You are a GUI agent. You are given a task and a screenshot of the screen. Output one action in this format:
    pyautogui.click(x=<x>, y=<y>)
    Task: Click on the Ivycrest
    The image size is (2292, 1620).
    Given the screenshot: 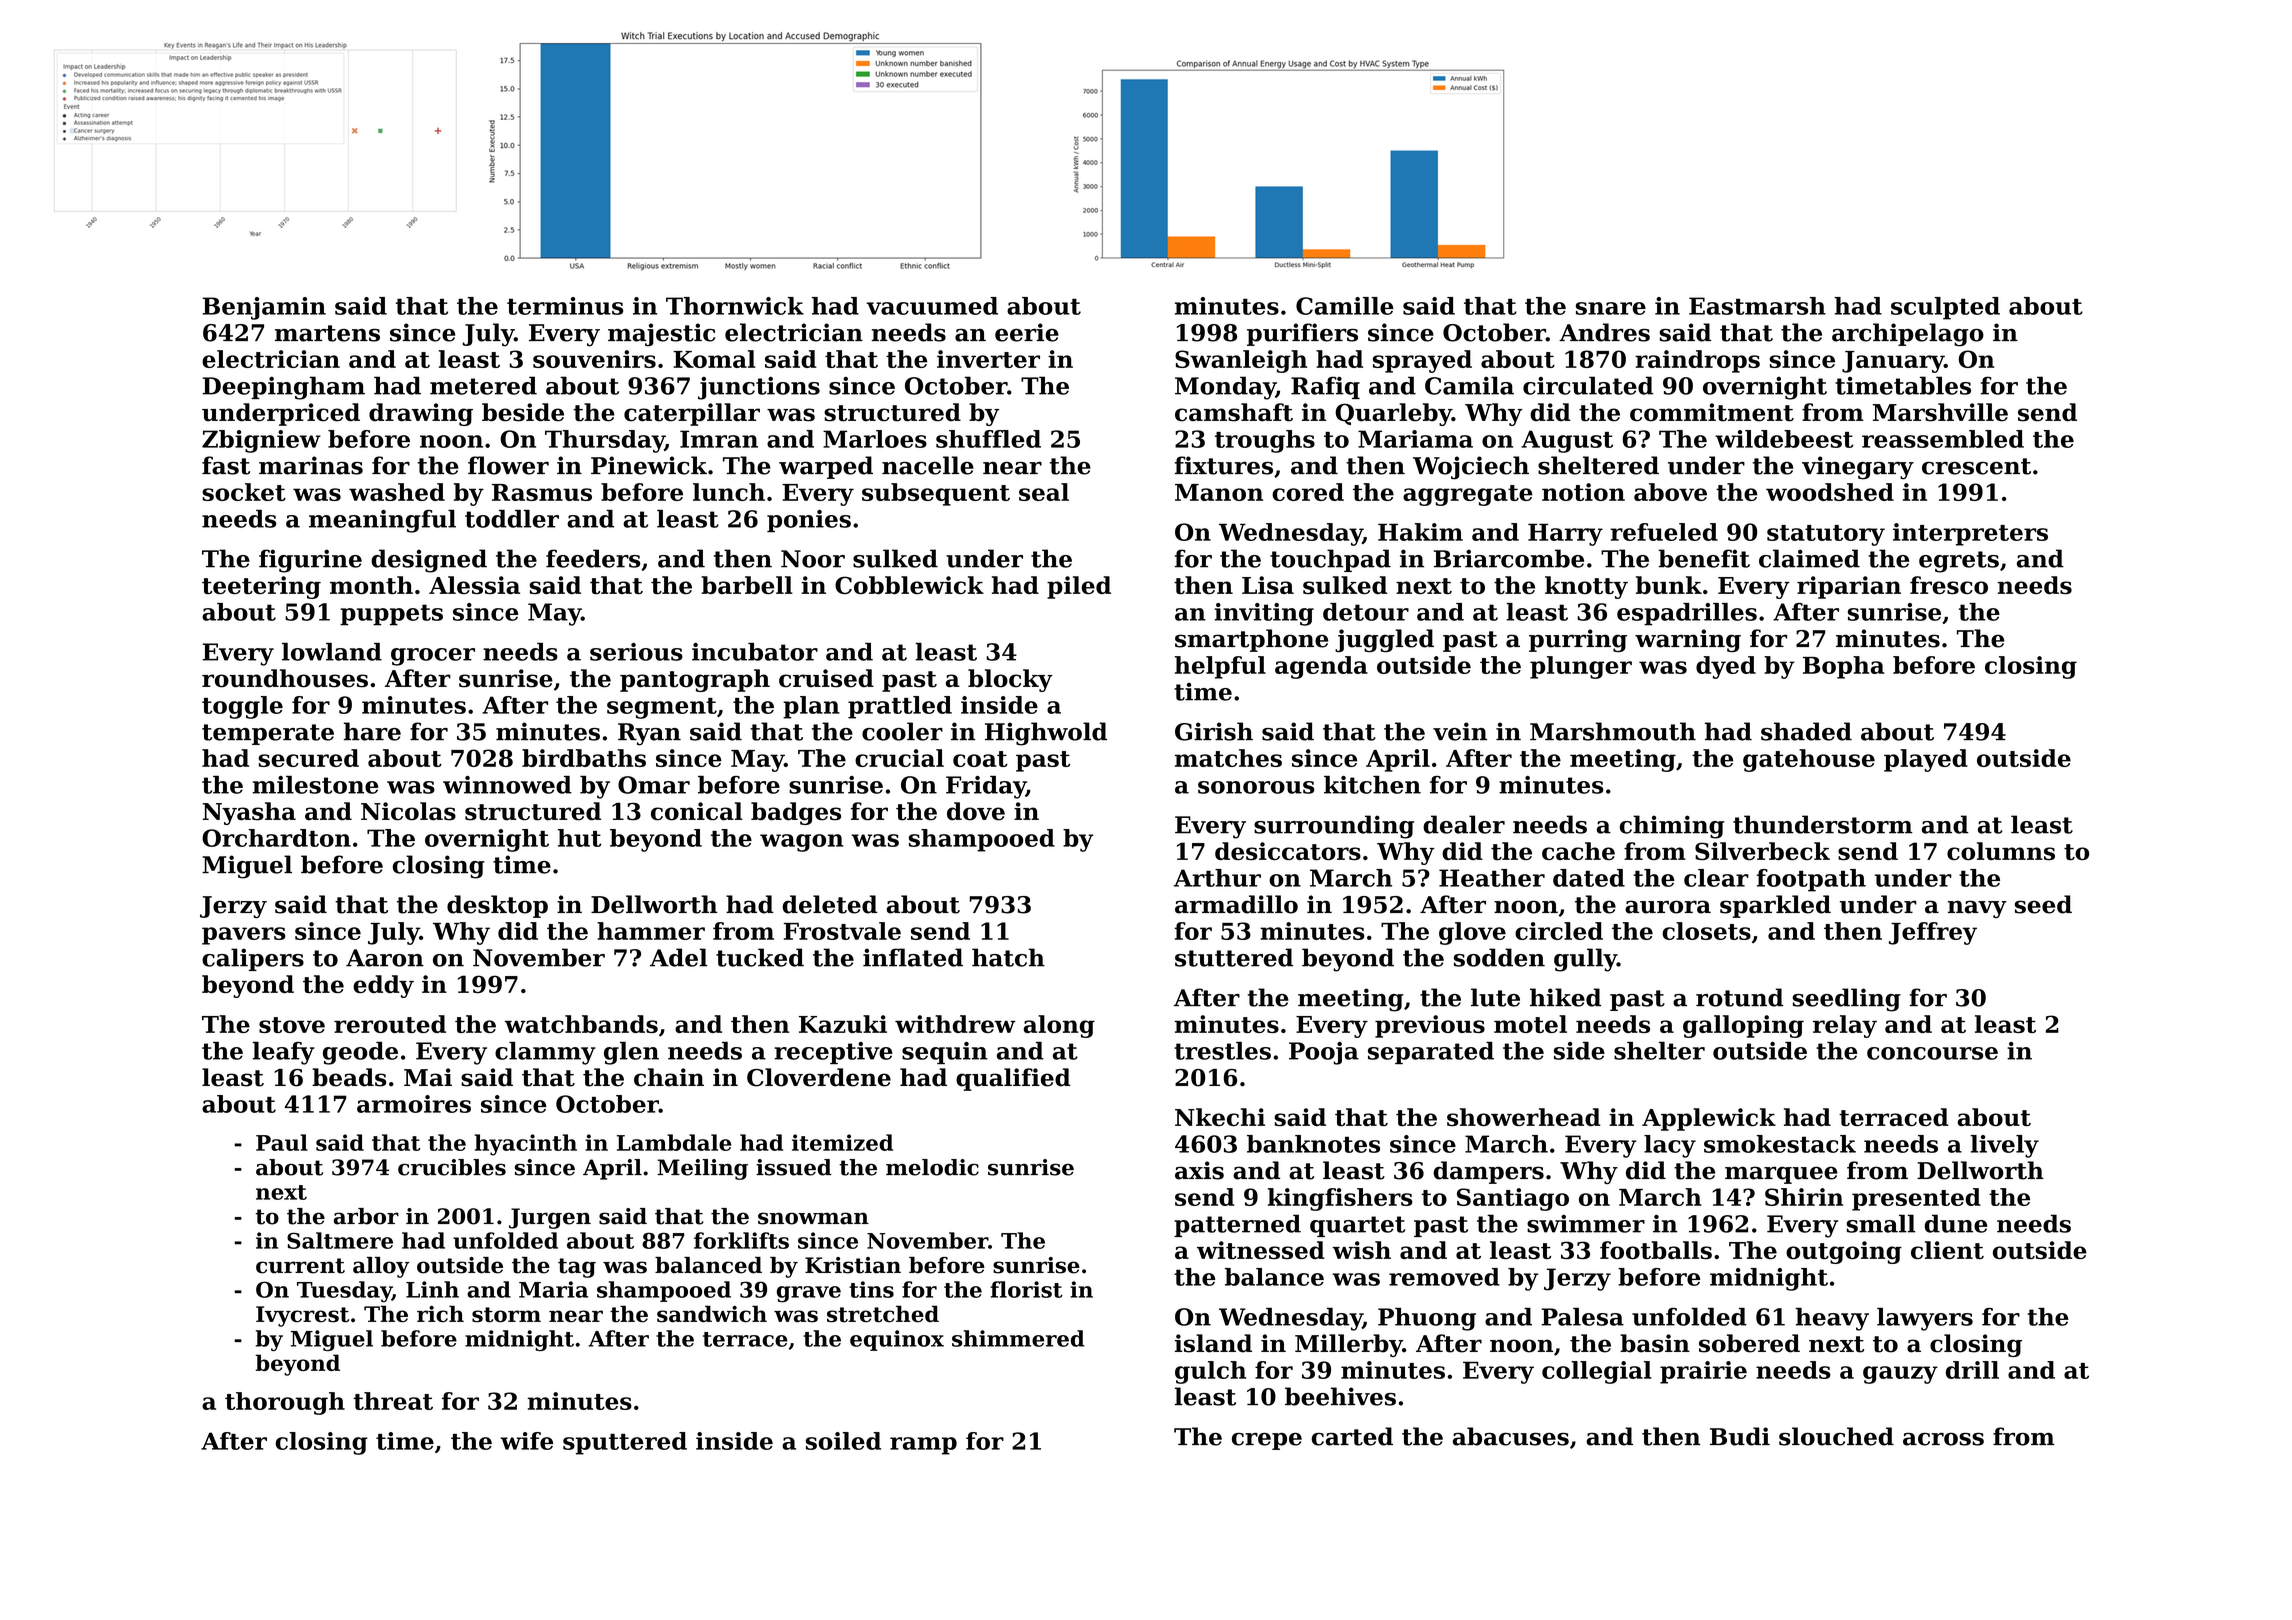 What is the action you would take?
    pyautogui.click(x=302, y=1316)
